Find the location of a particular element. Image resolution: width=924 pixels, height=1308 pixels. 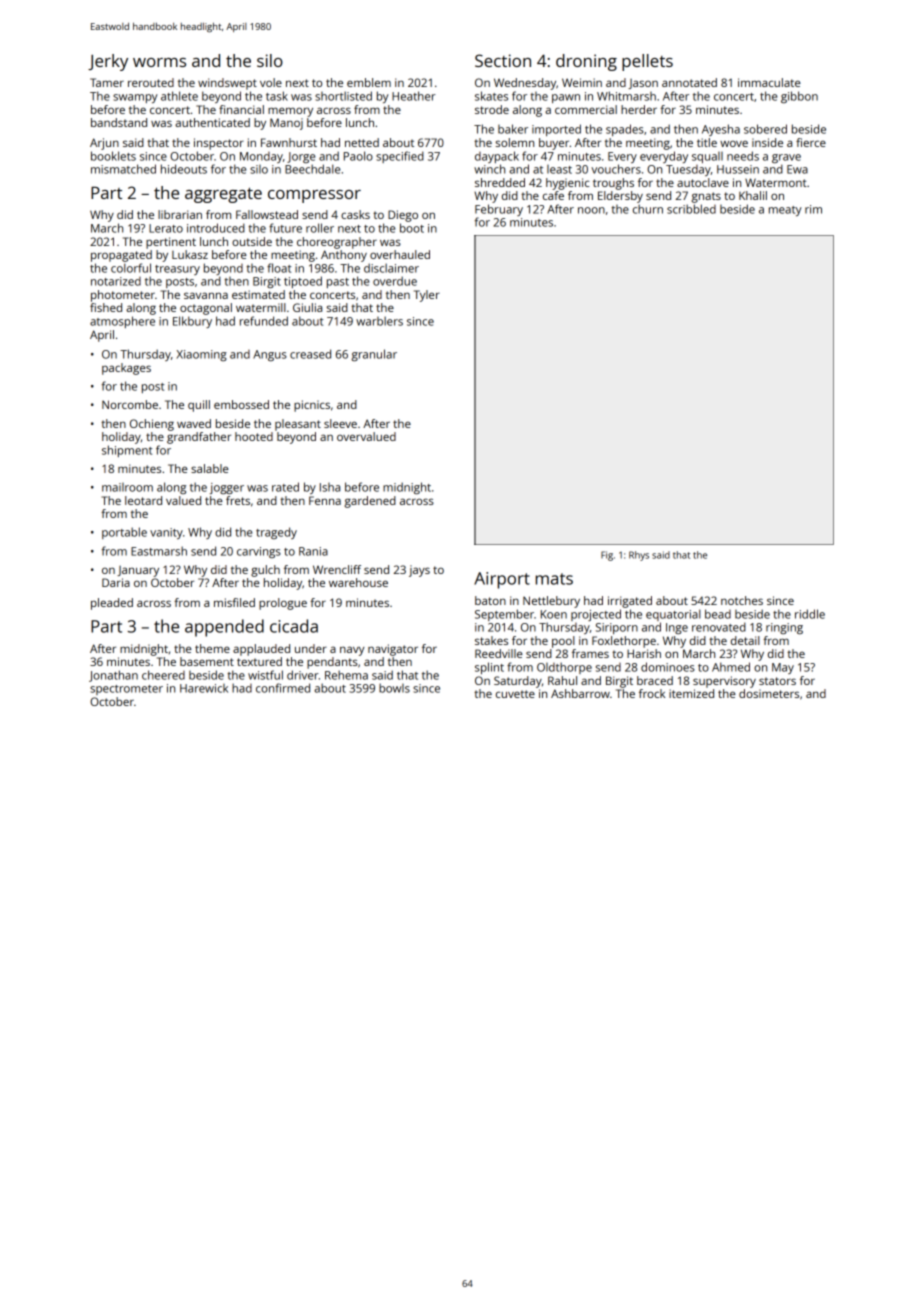

pleaded is located at coordinates (112, 604).
